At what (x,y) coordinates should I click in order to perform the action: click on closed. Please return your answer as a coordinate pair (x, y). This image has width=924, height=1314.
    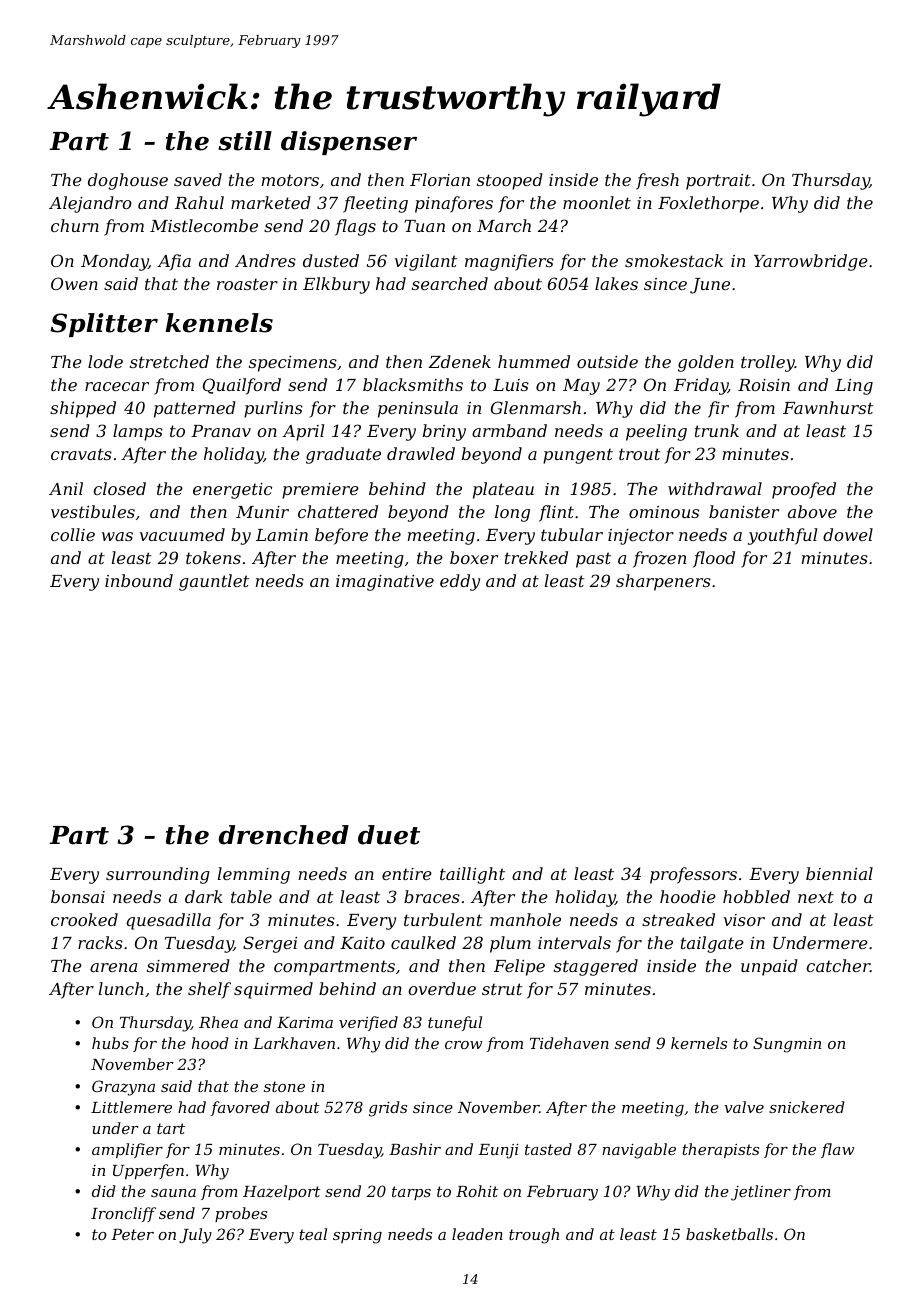
    Looking at the image, I should click on (119, 488).
